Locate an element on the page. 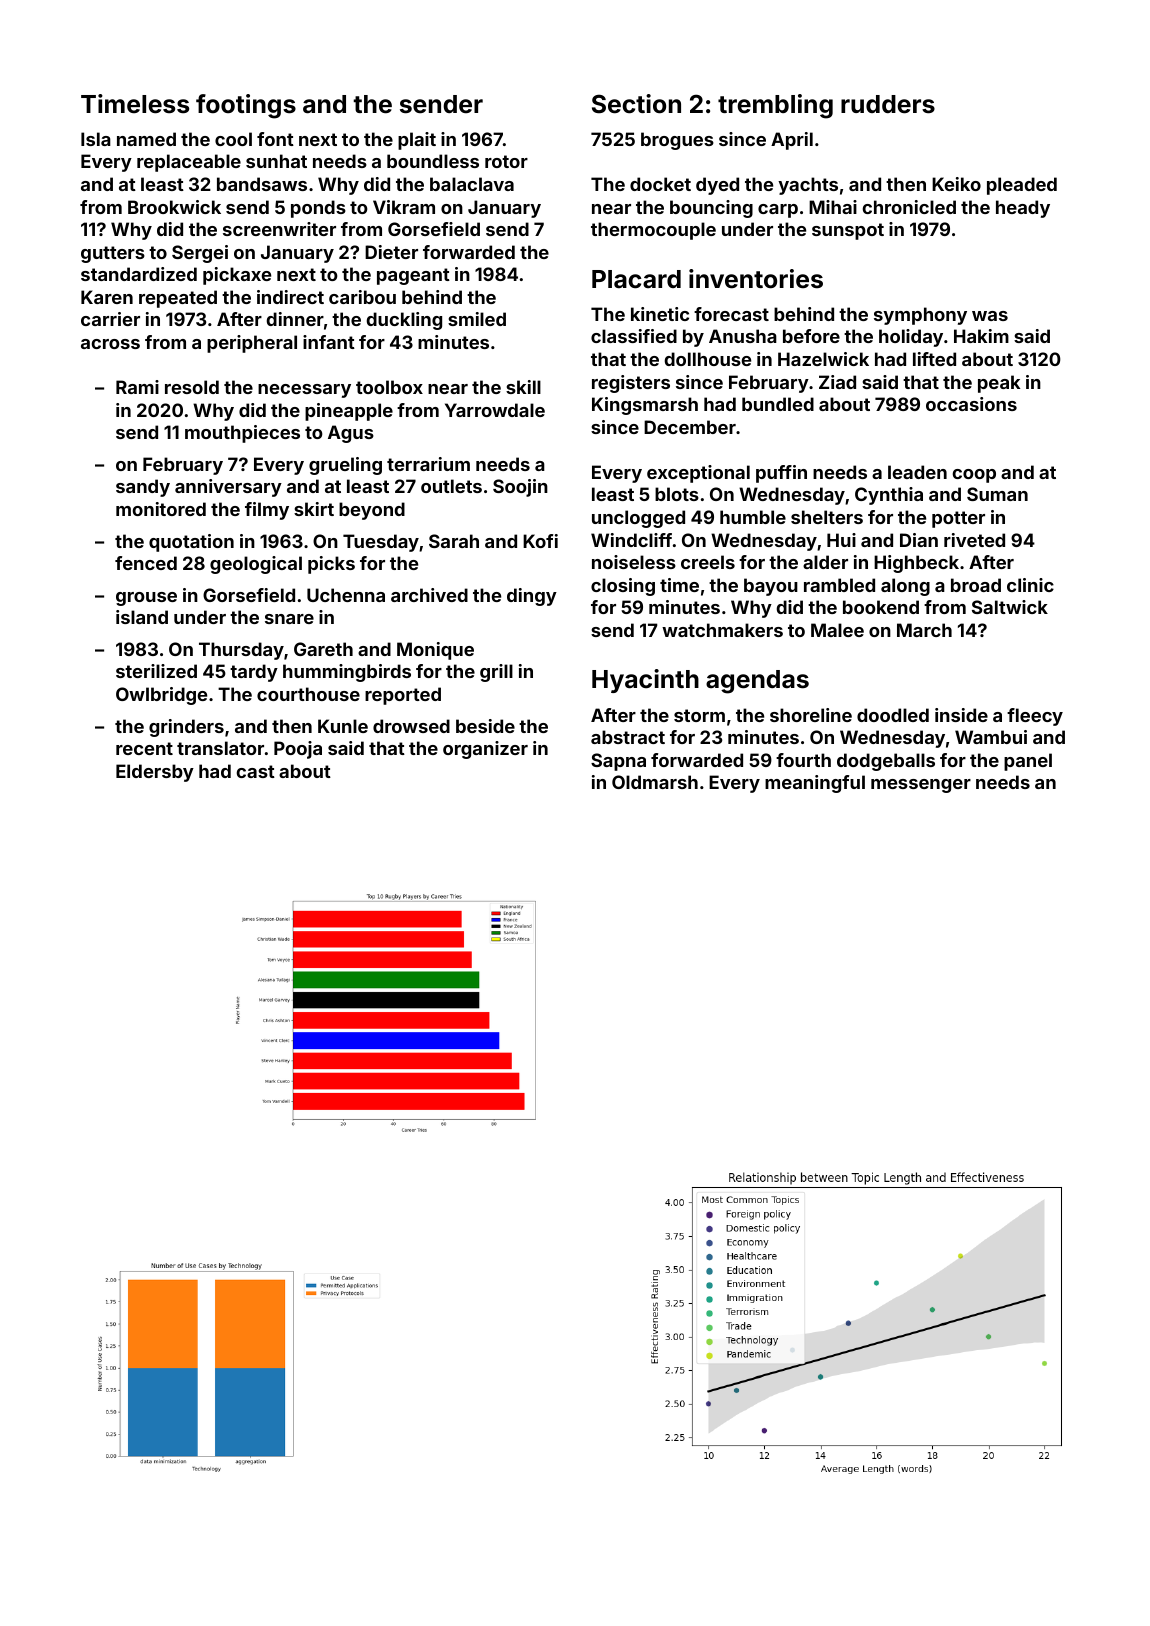  unclogged is located at coordinates (638, 519).
